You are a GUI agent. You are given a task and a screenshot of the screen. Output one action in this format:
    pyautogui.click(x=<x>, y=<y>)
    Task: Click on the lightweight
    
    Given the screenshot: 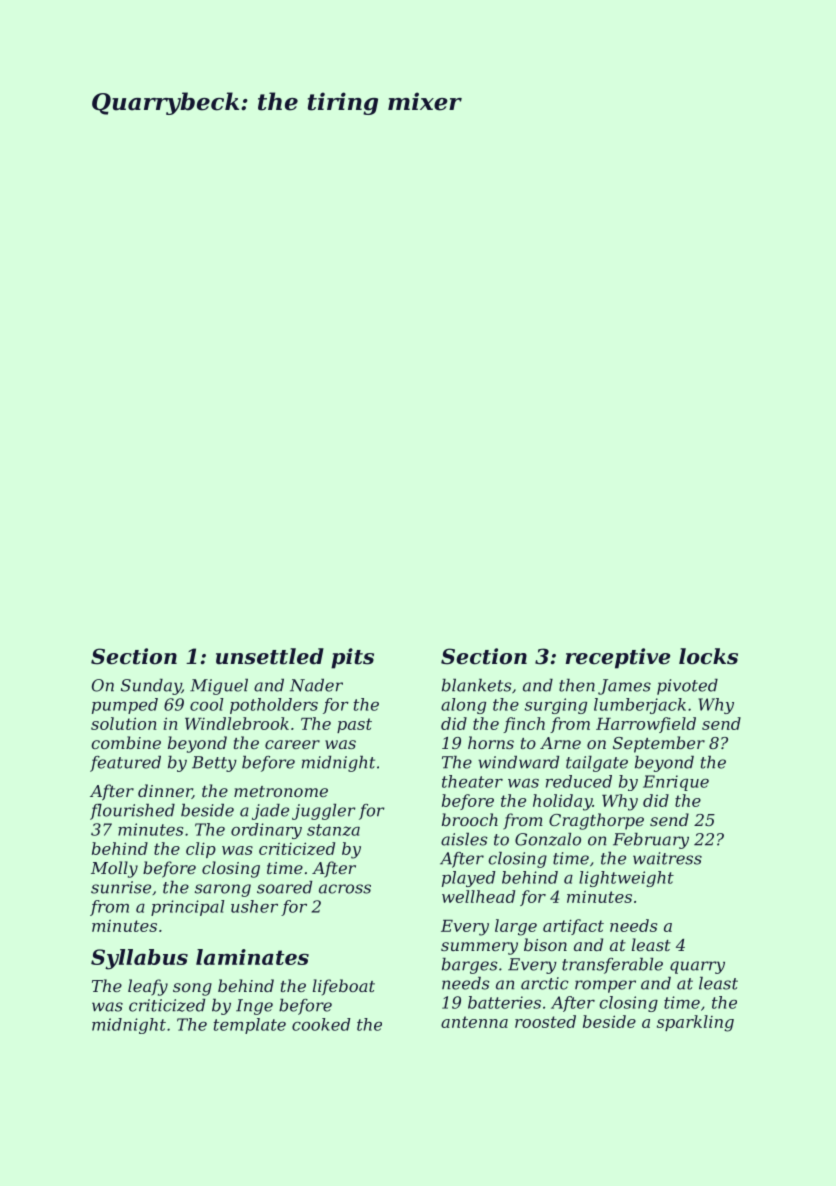 What is the action you would take?
    pyautogui.click(x=626, y=879)
